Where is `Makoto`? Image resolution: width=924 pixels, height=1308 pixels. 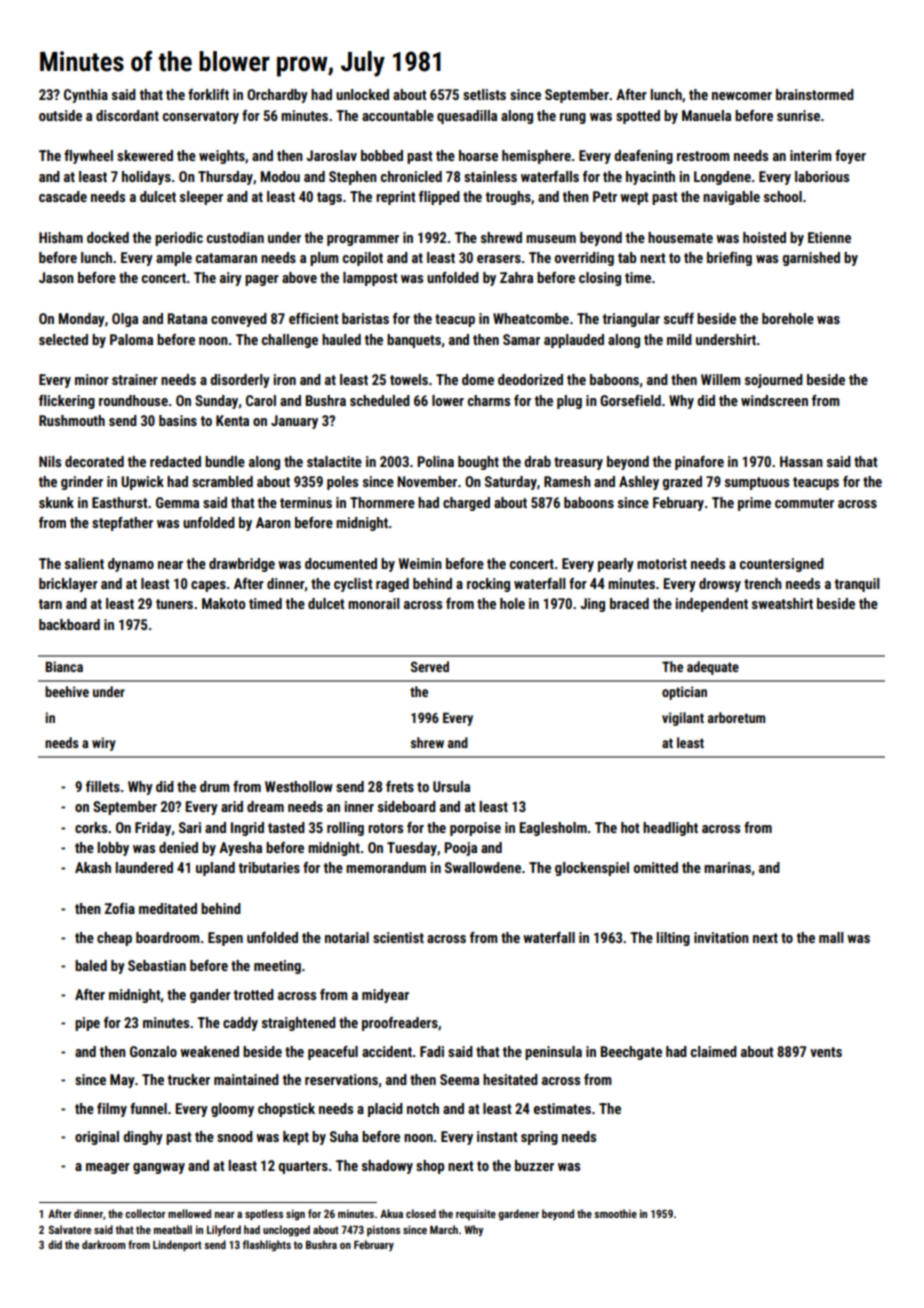
Makoto is located at coordinates (223, 603).
